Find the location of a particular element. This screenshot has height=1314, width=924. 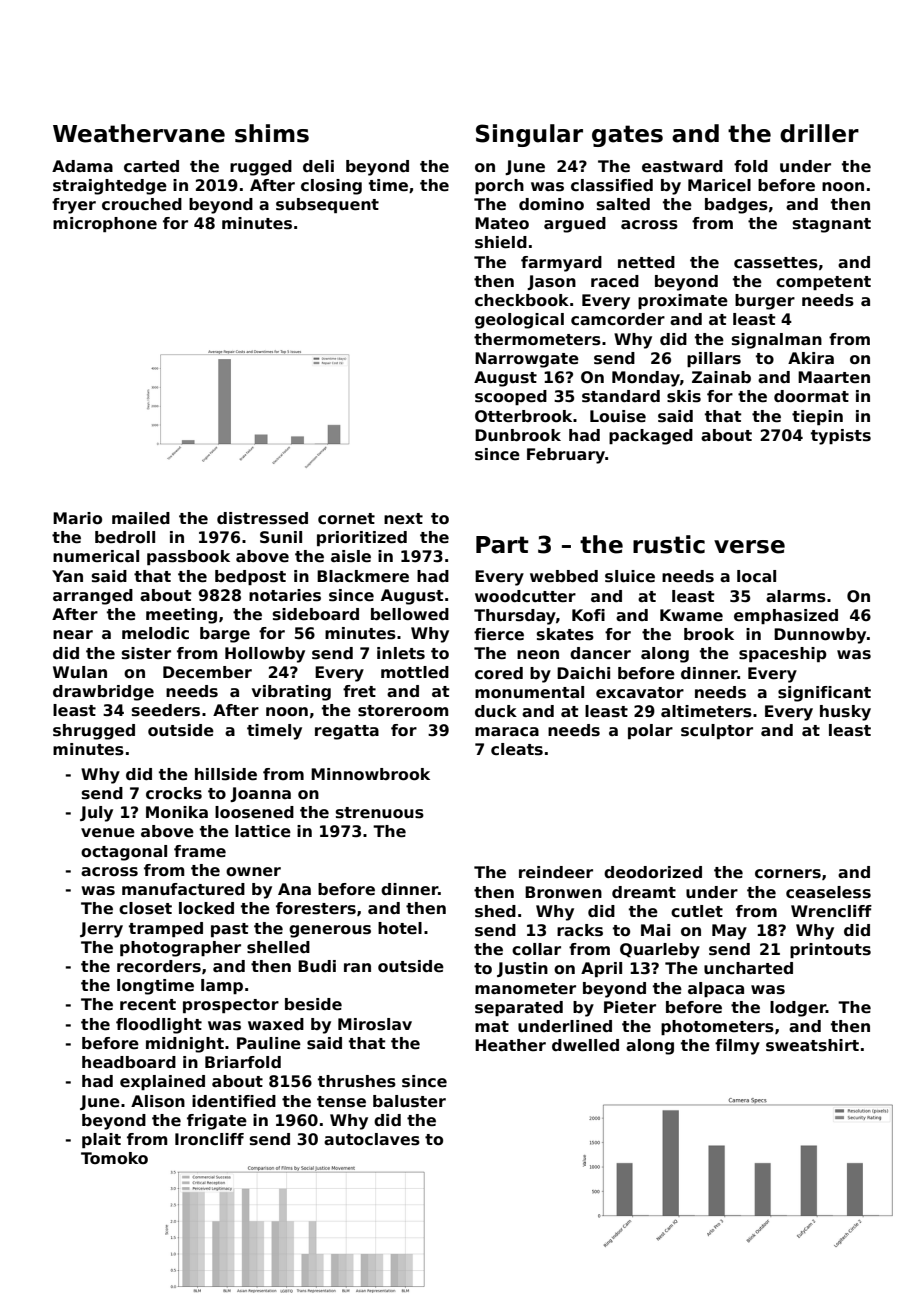

polar is located at coordinates (650, 731).
